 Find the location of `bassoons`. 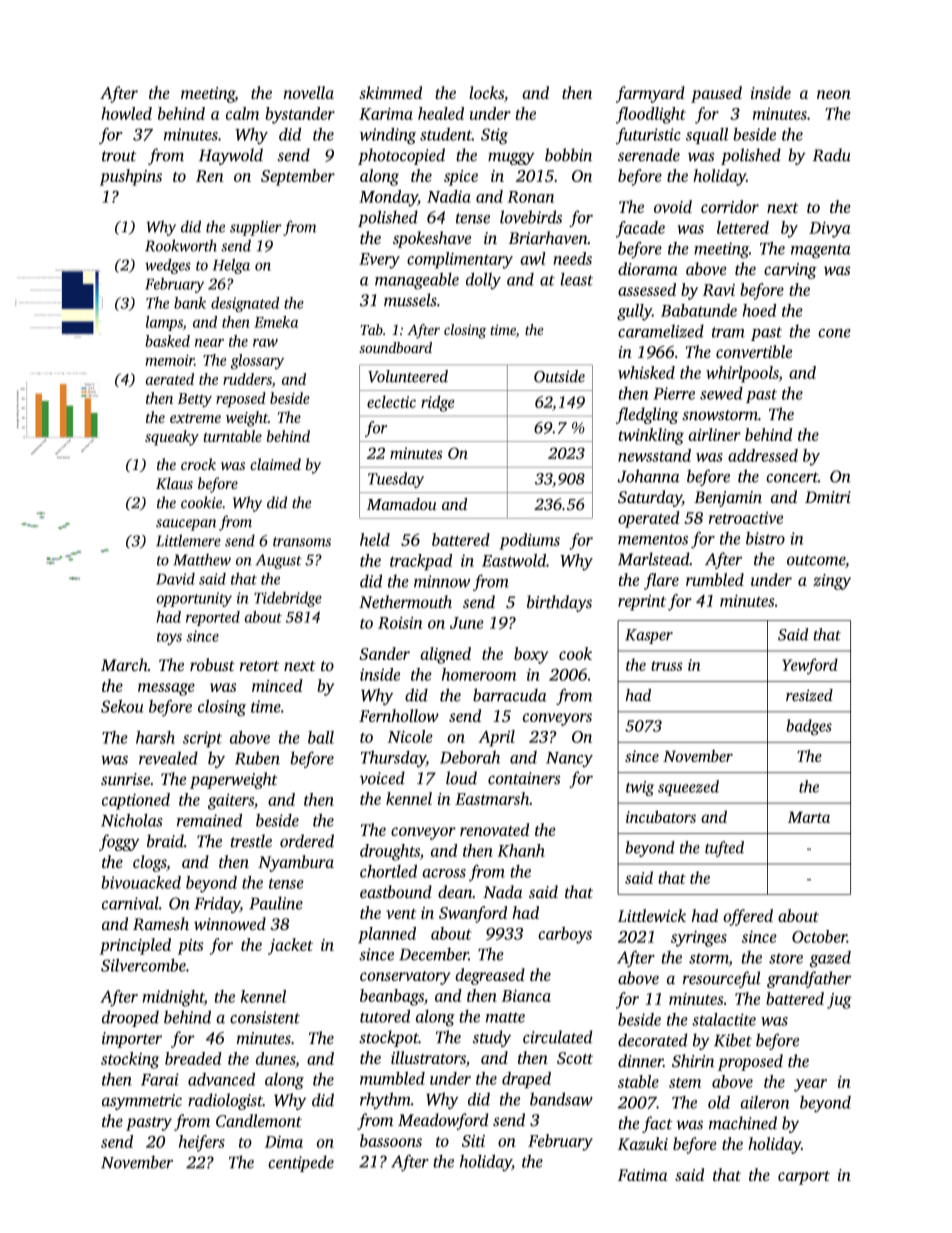

bassoons is located at coordinates (391, 1140).
